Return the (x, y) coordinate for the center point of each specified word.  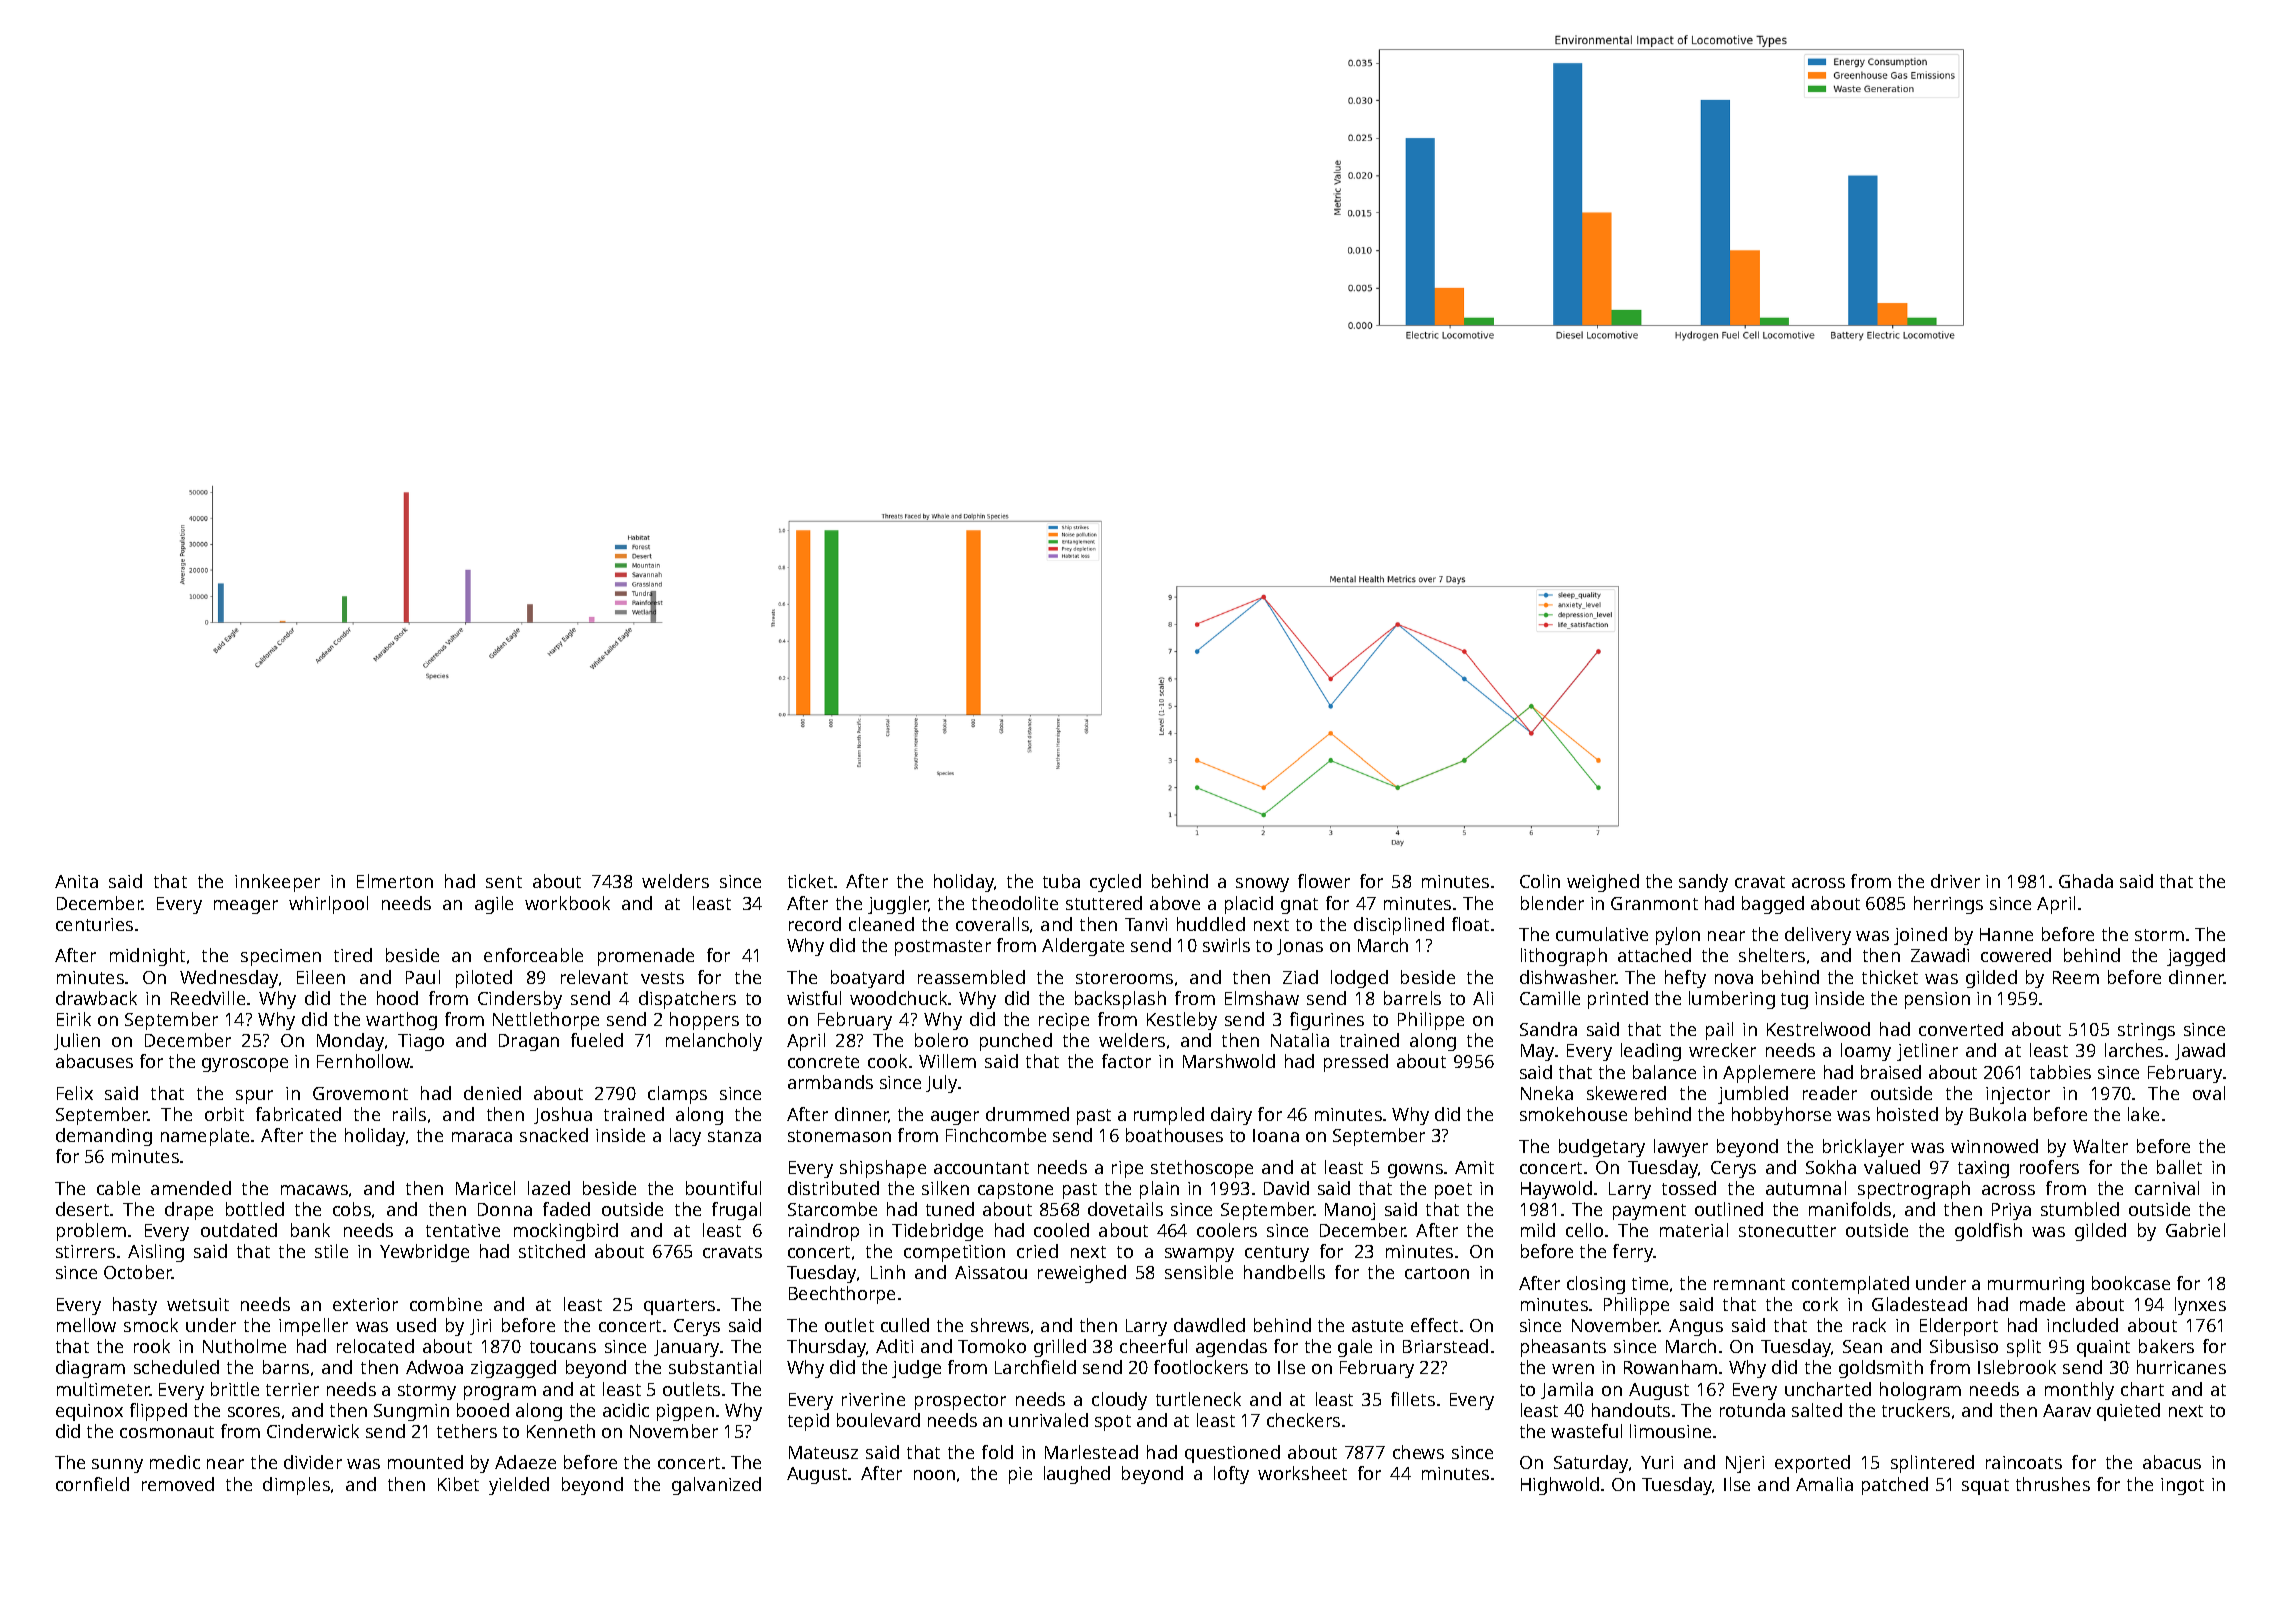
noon (934, 1475)
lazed (549, 1188)
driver (1955, 881)
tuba (1061, 881)
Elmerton (395, 881)
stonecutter (1787, 1231)
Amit (1474, 1167)
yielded (519, 1486)
